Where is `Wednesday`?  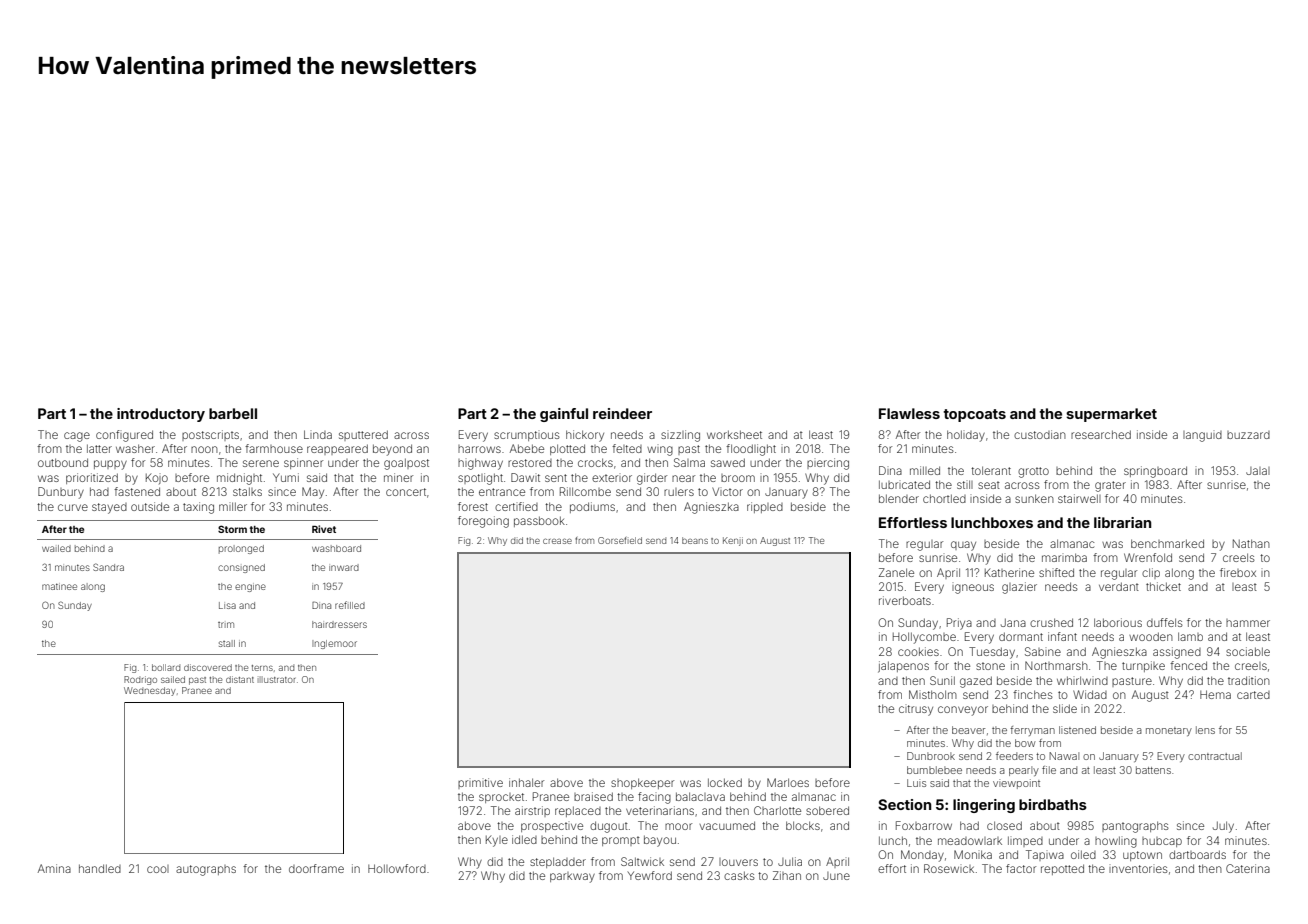
Wednesday is located at coordinates (150, 691).
